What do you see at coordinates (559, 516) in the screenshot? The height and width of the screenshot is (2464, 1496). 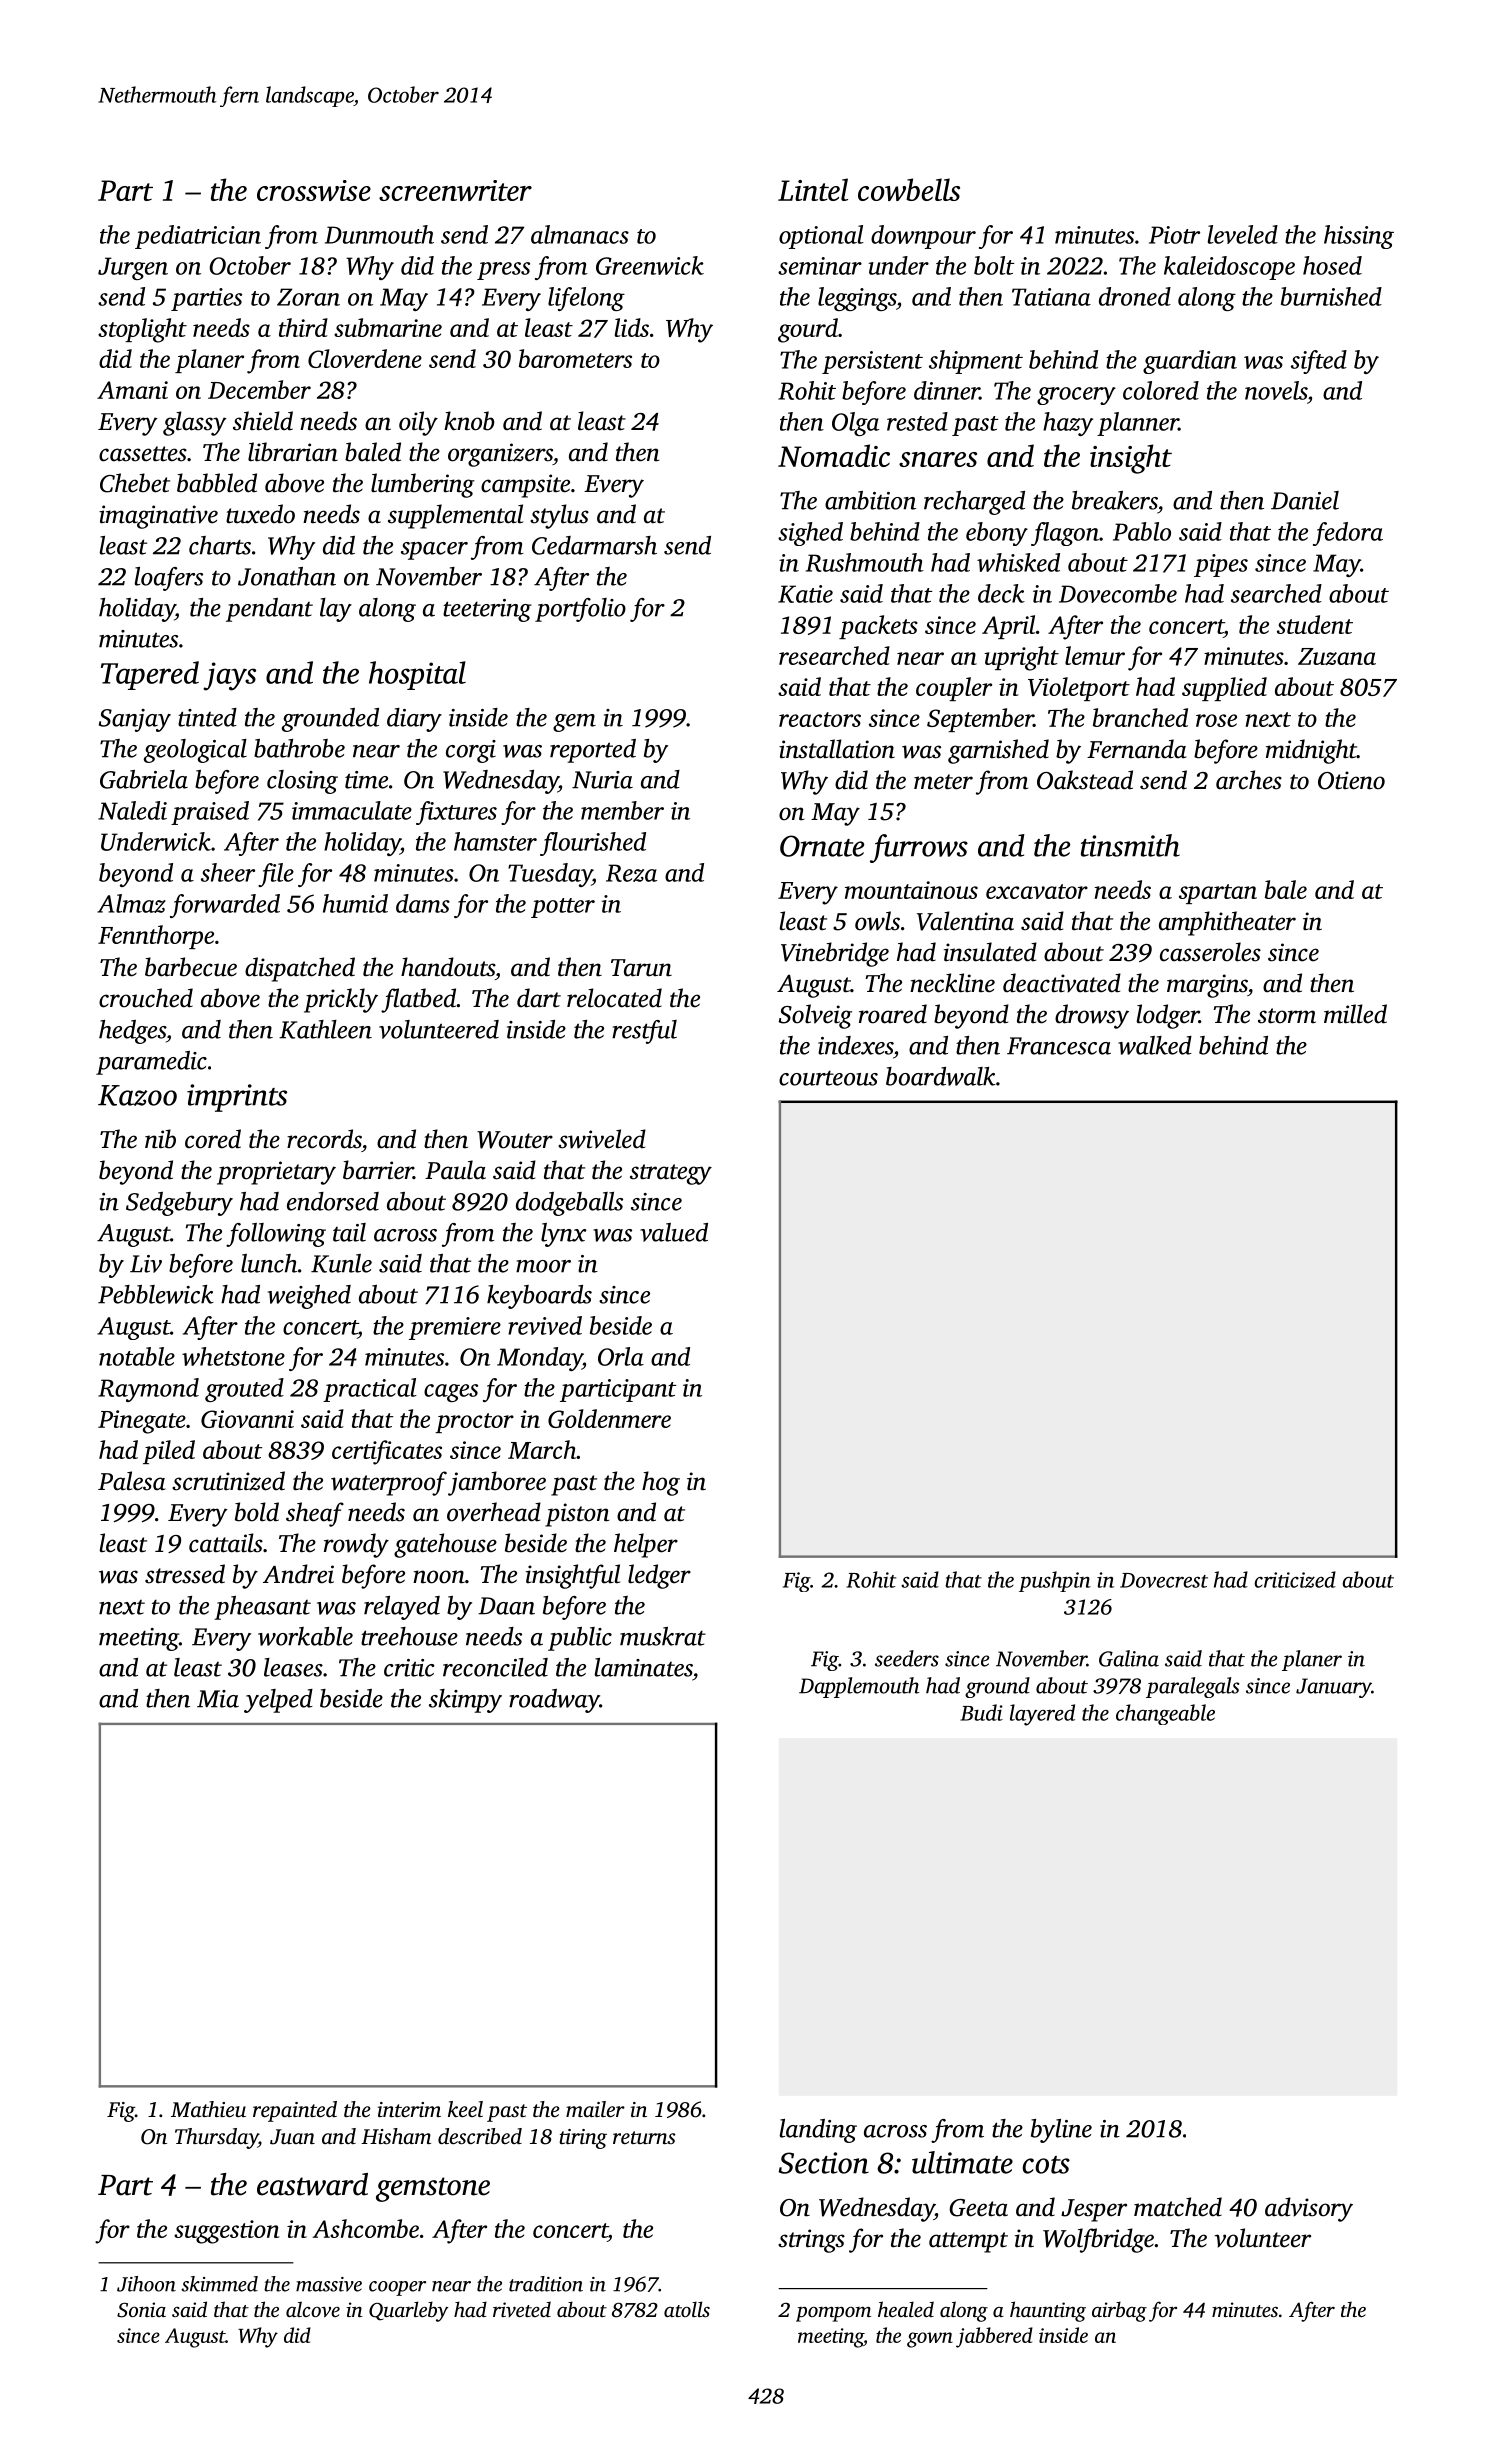 I see `stylus` at bounding box center [559, 516].
